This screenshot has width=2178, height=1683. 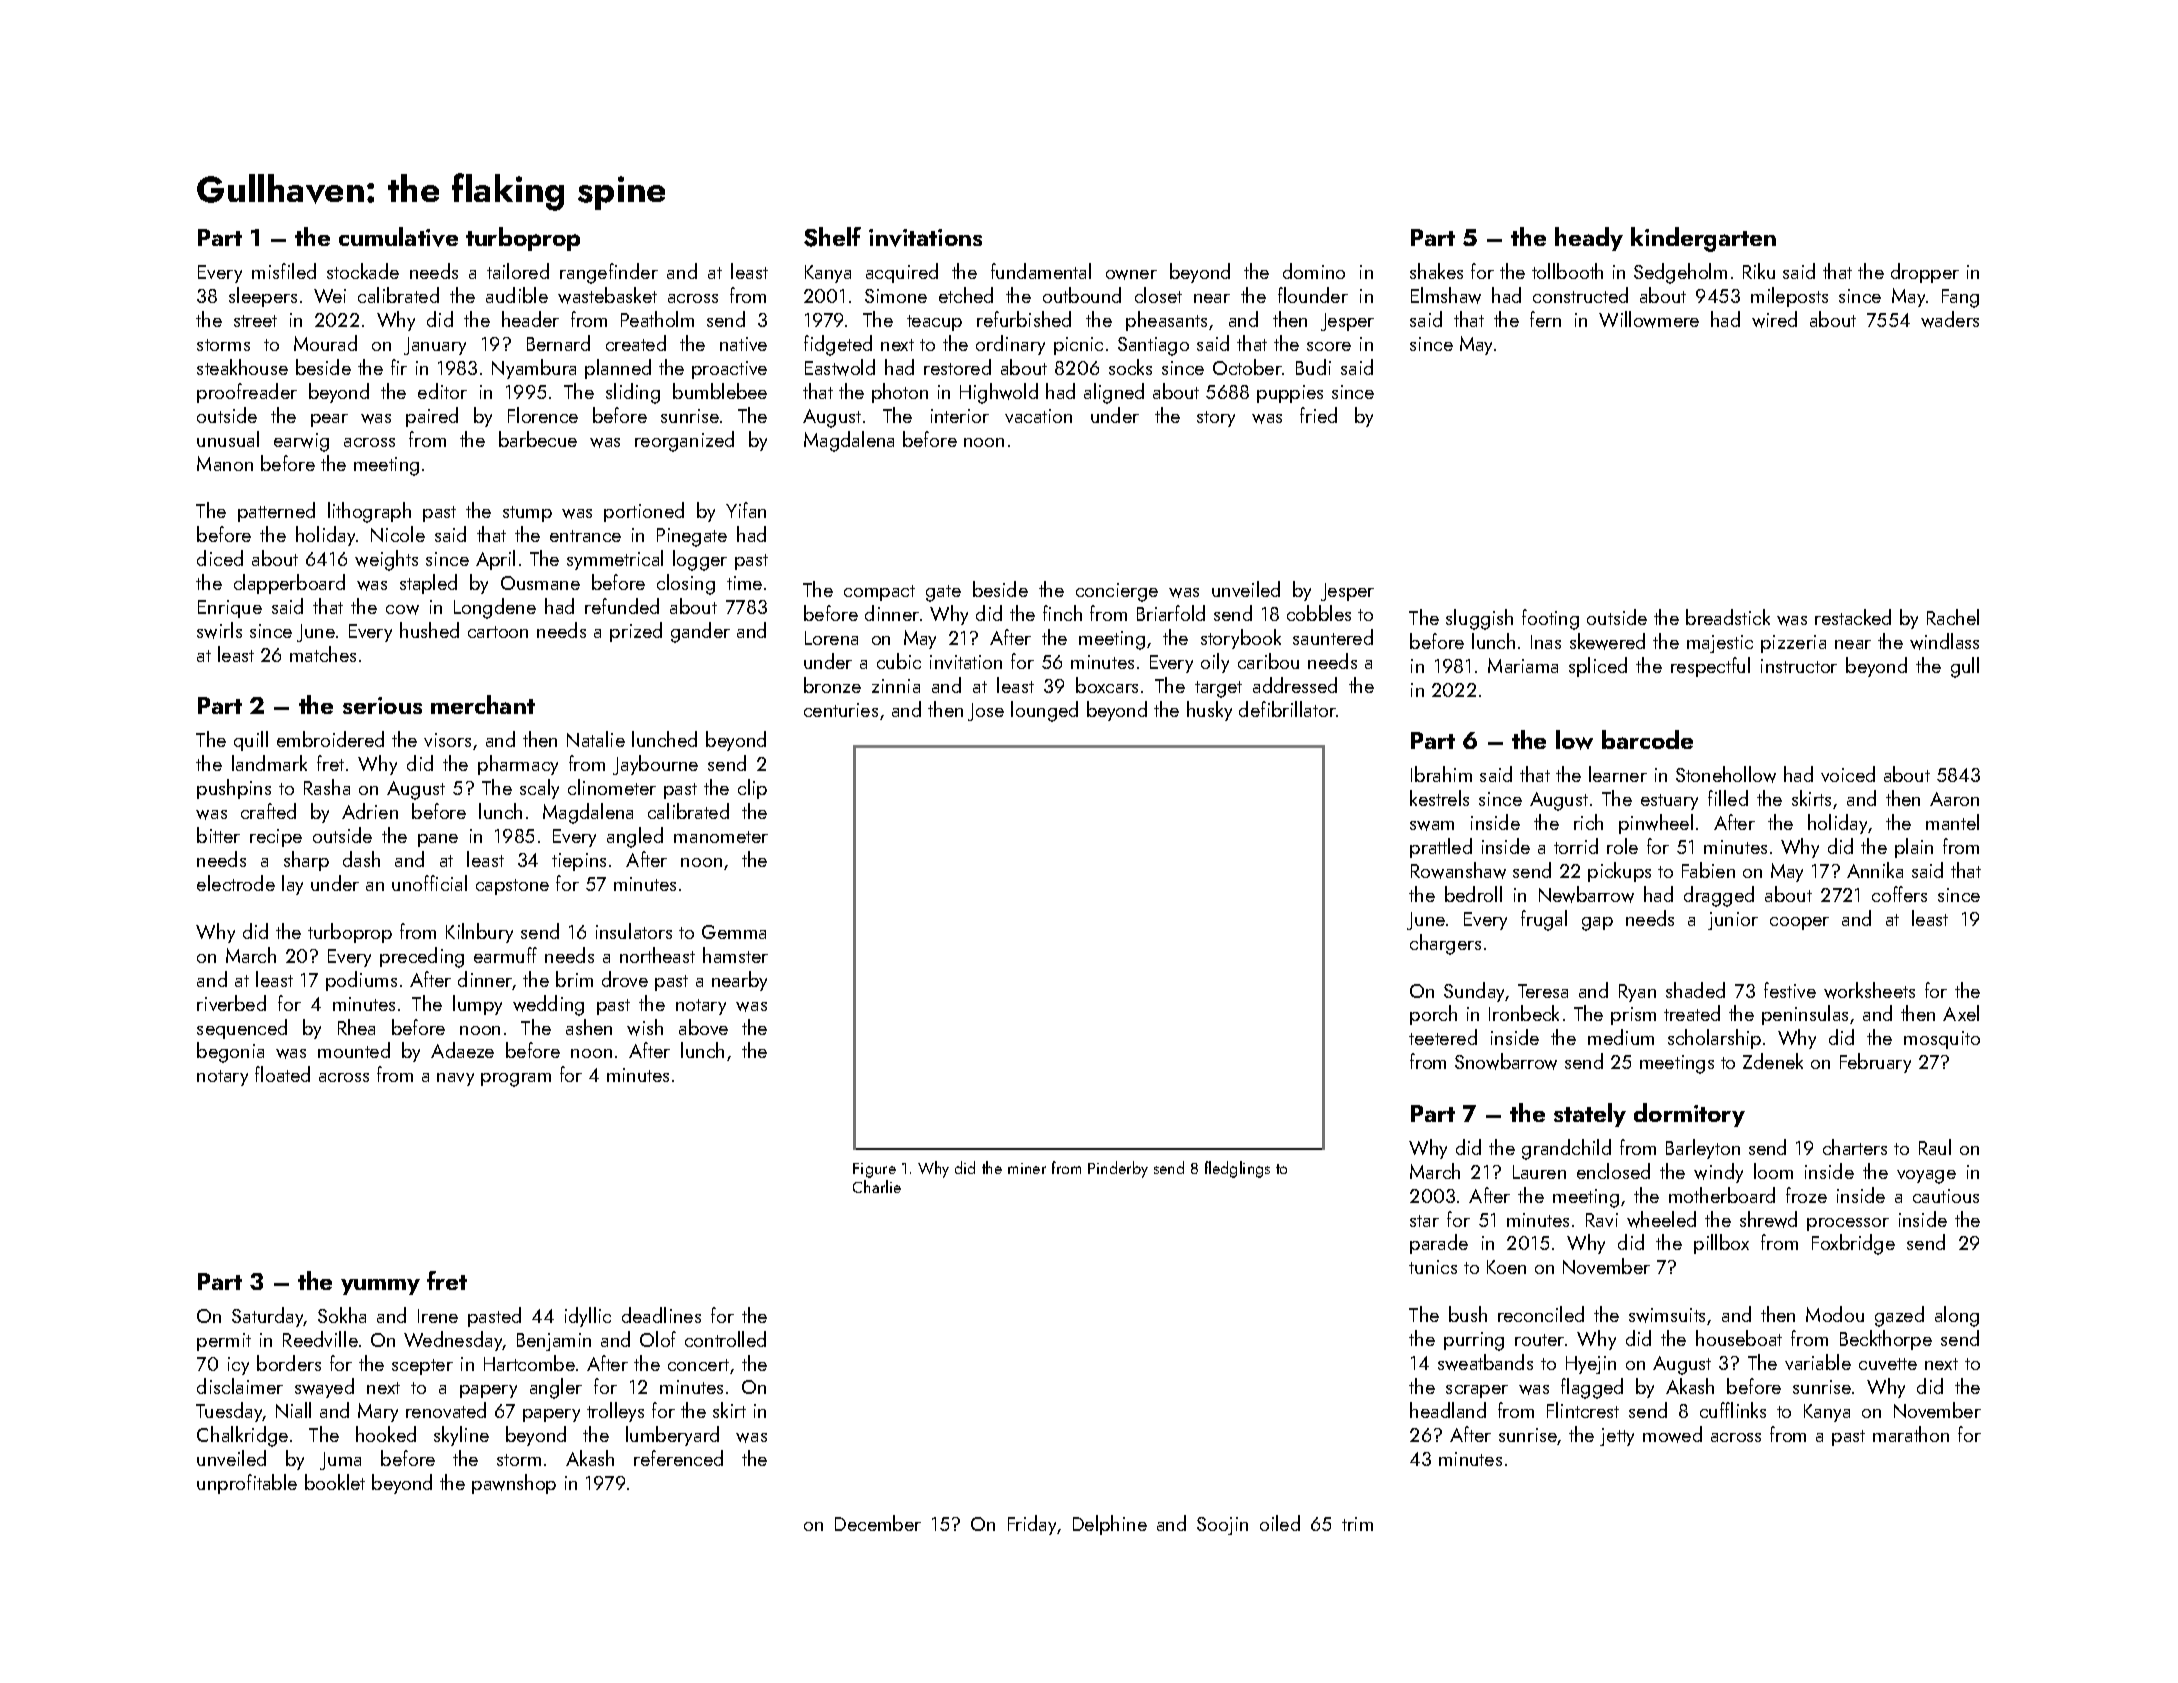 What do you see at coordinates (1433, 1015) in the screenshot?
I see `porch` at bounding box center [1433, 1015].
